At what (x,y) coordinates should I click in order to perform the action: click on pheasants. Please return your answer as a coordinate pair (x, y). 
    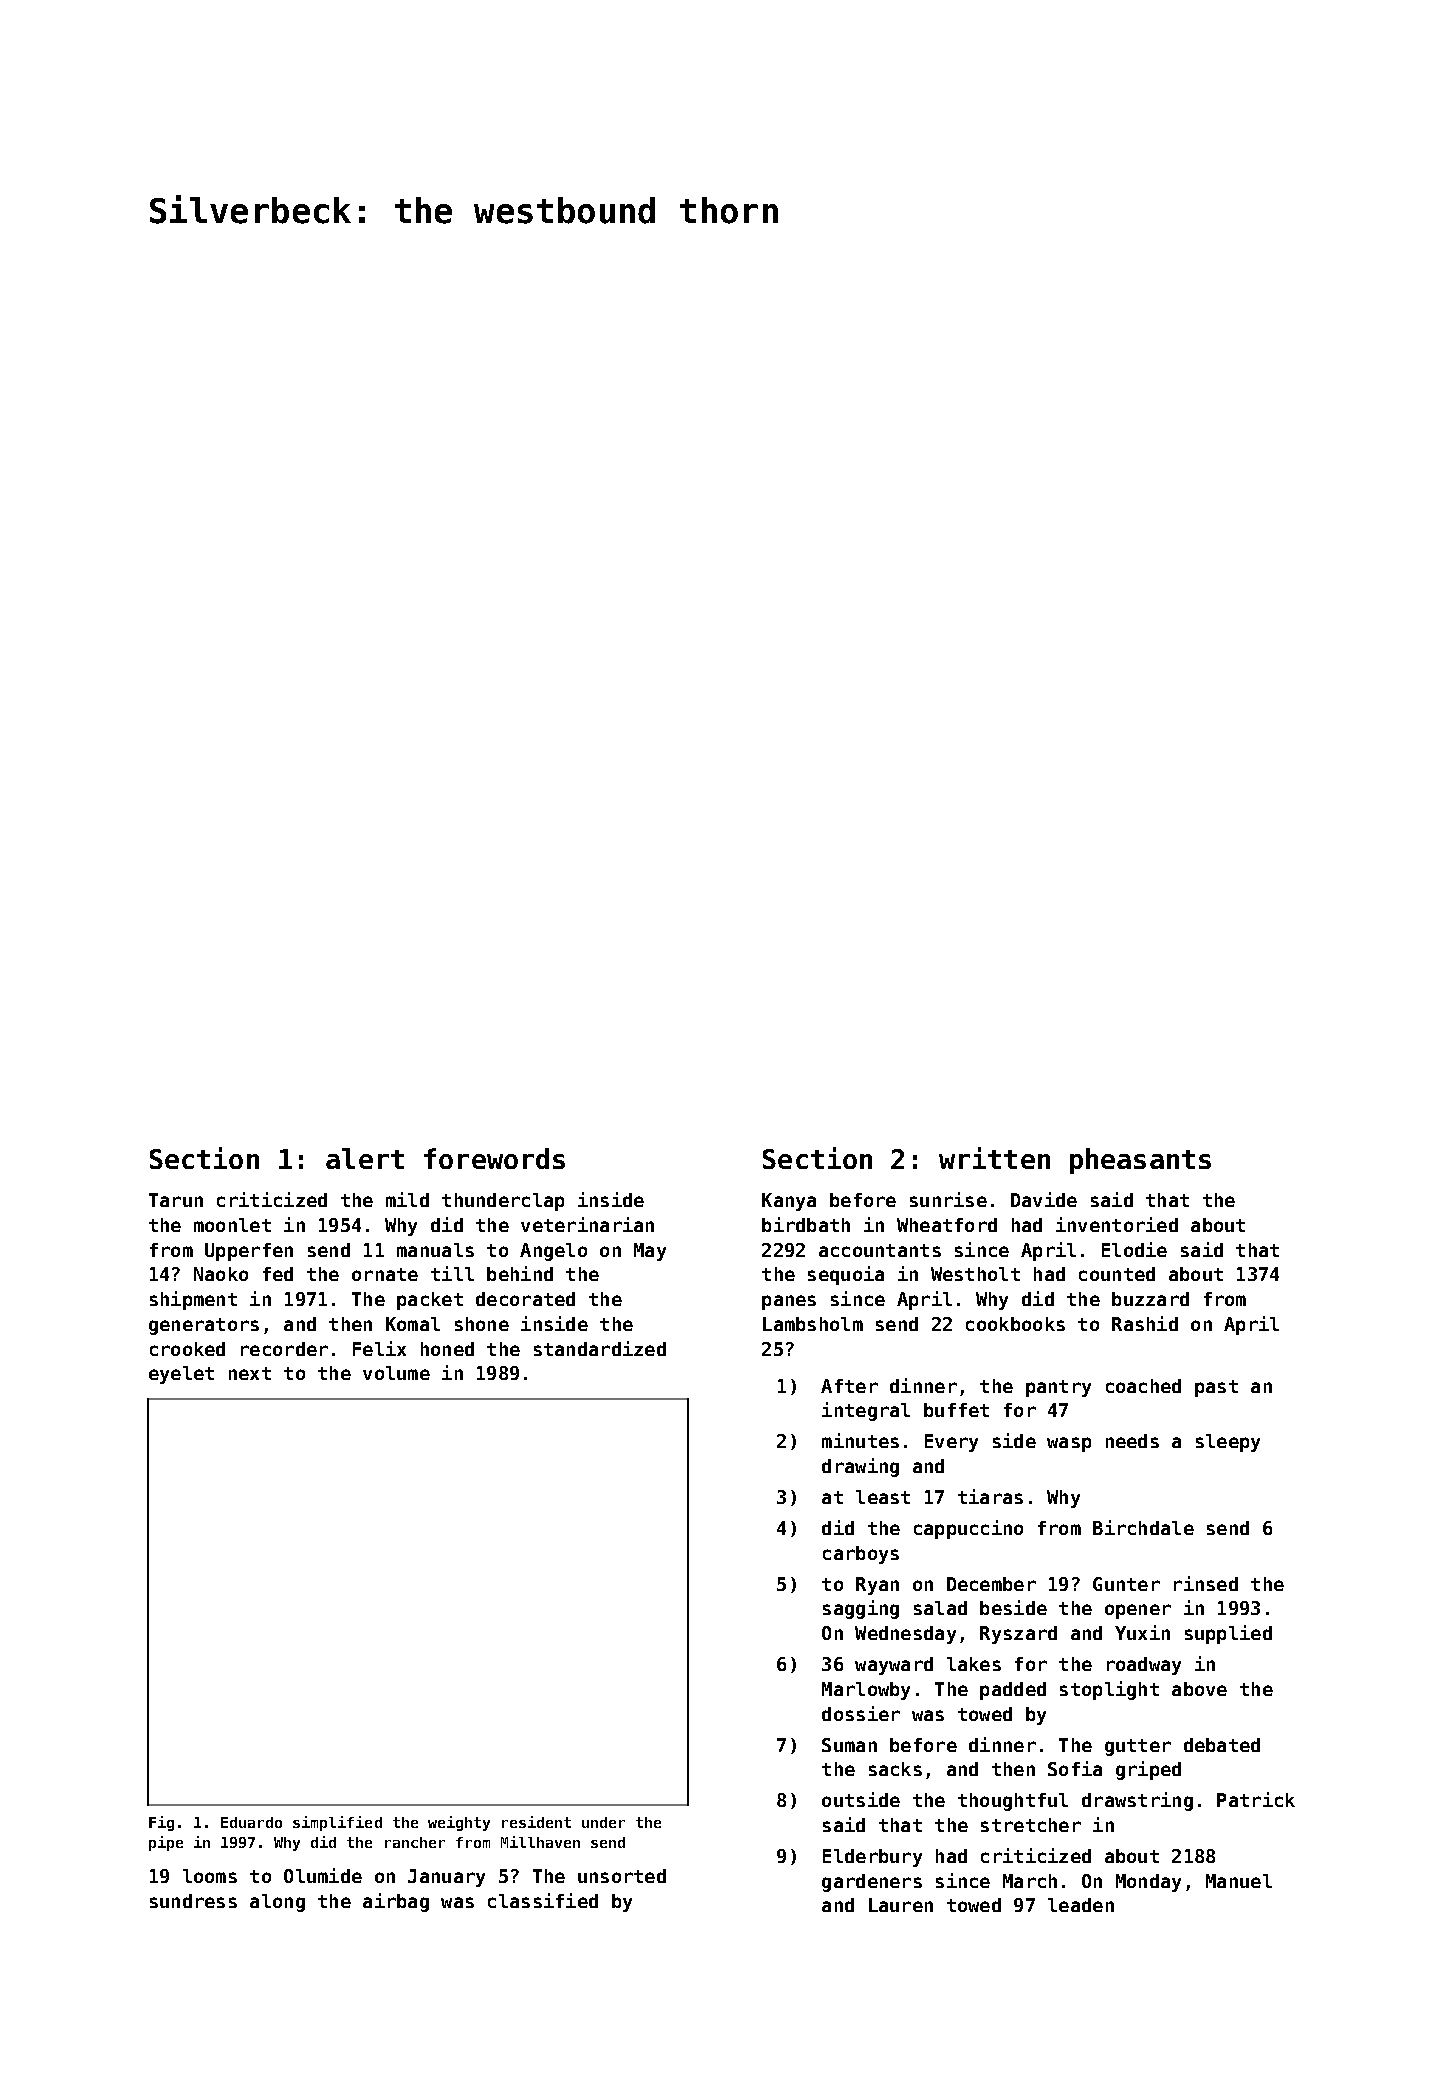
    Looking at the image, I should click on (1140, 1161).
